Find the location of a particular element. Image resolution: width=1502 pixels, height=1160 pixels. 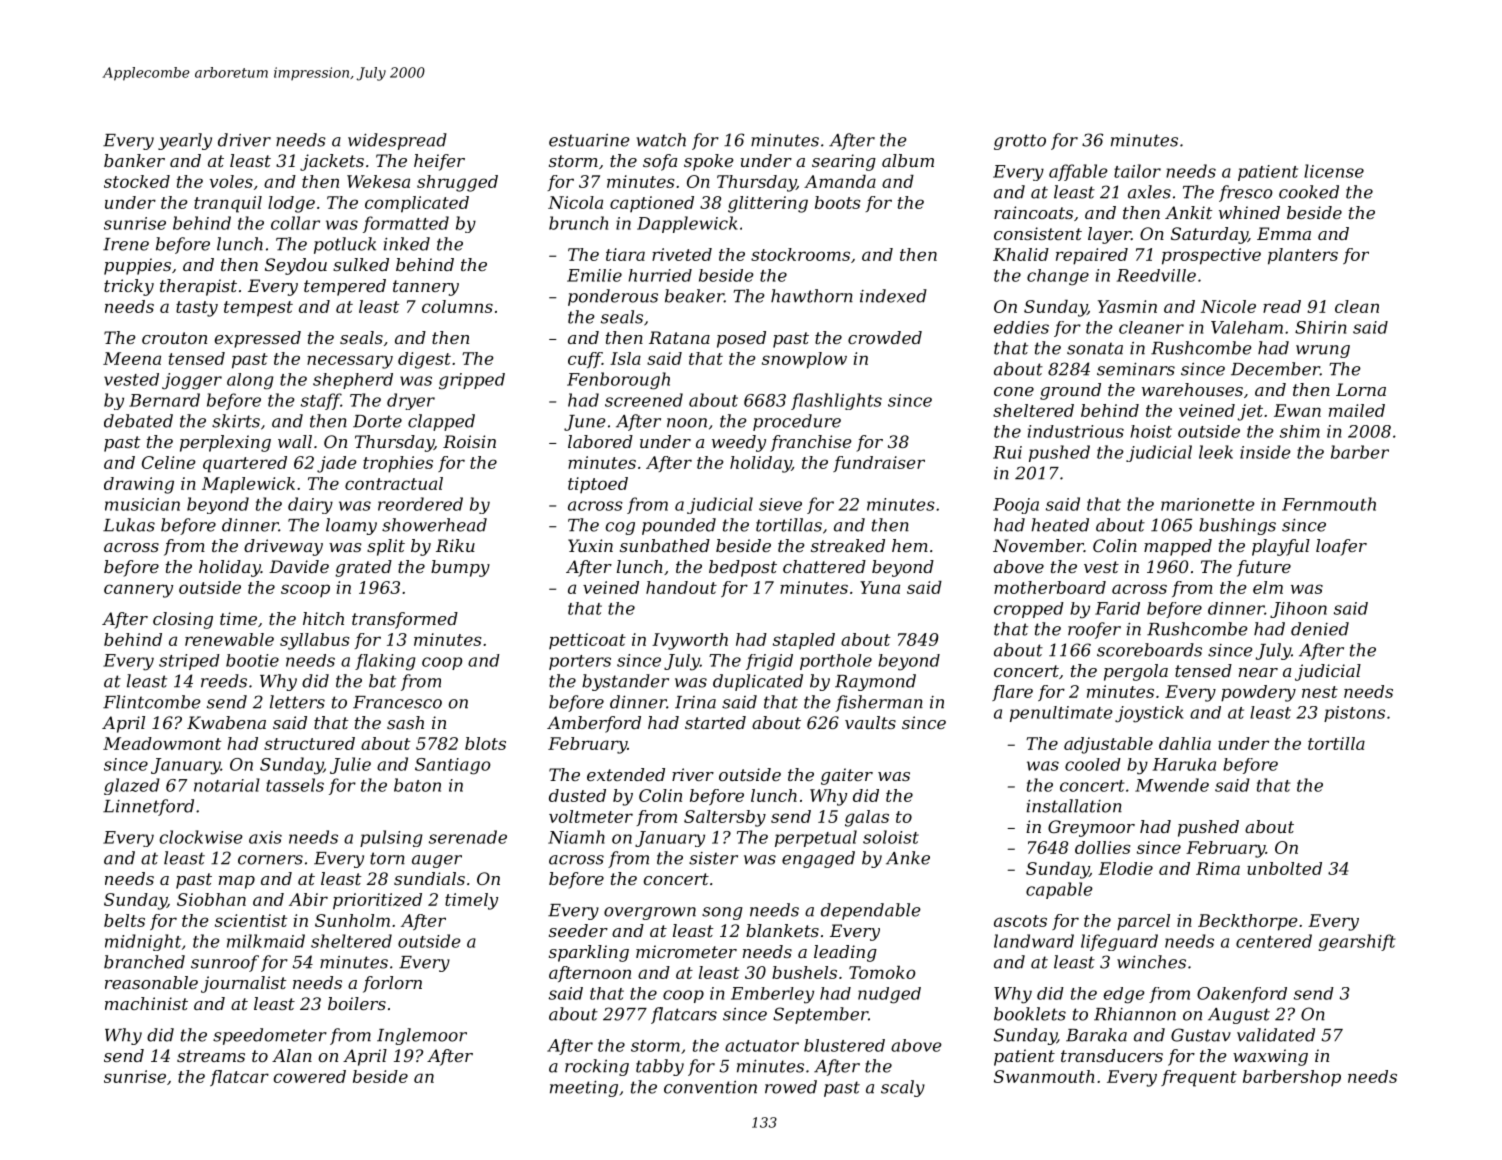

grotto is located at coordinates (1020, 142).
